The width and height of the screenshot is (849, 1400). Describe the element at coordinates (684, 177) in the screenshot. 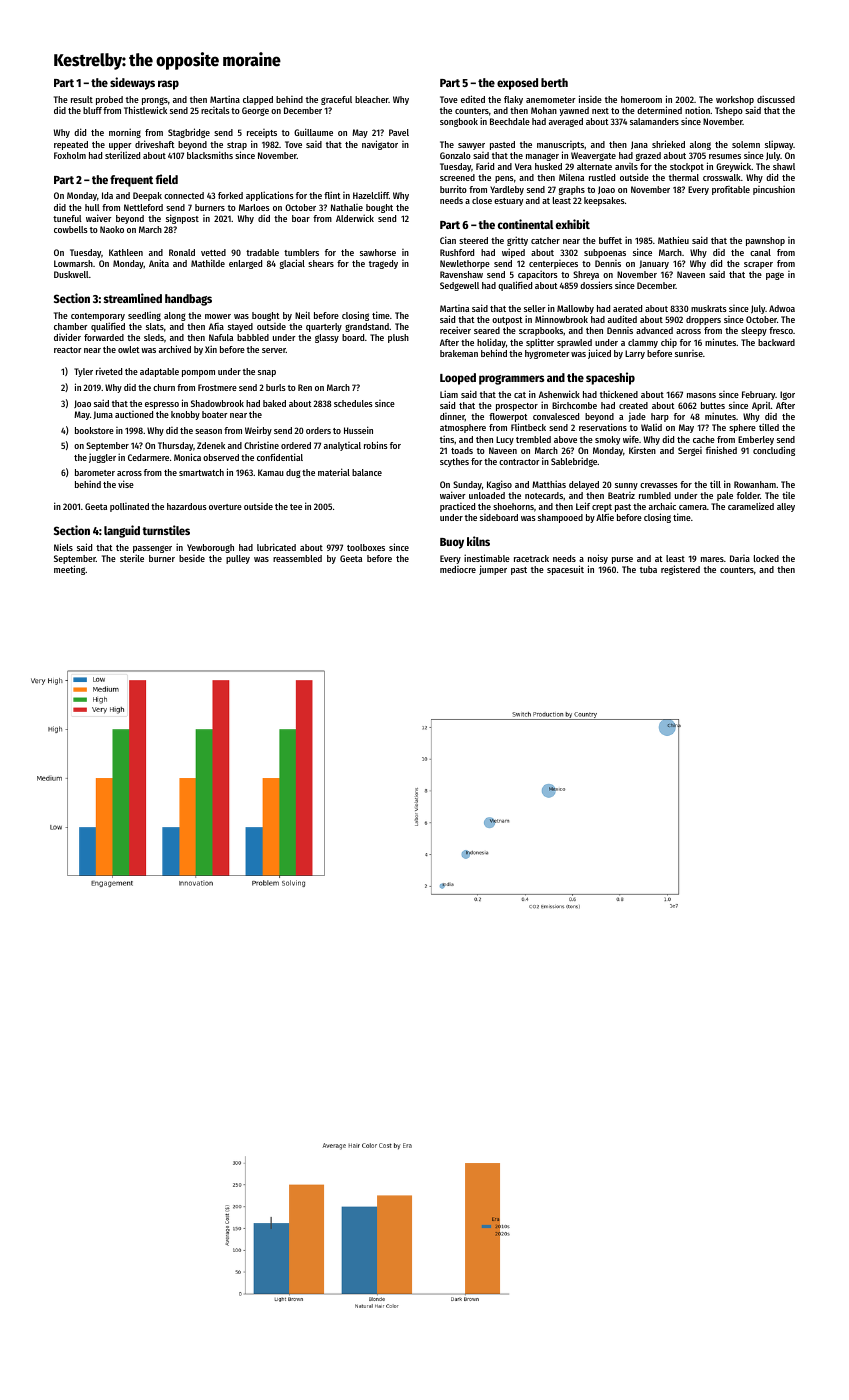

I see `thermal` at that location.
